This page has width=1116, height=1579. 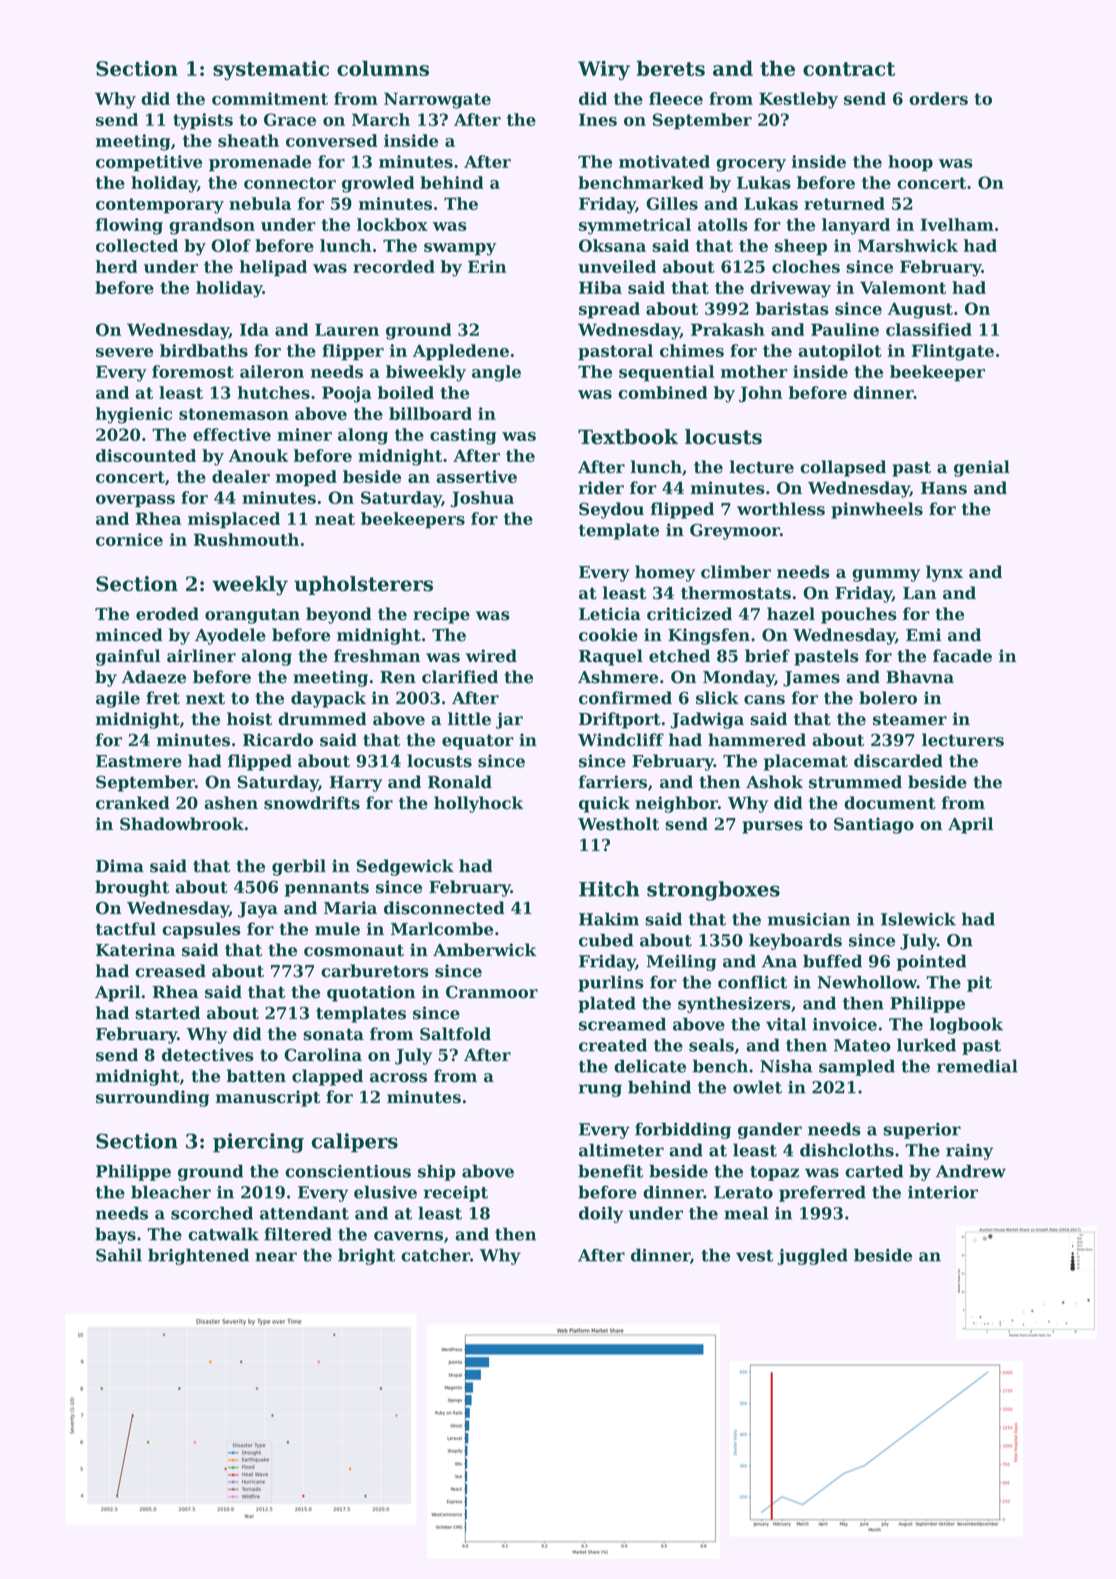 What do you see at coordinates (170, 971) in the page?
I see `creased` at bounding box center [170, 971].
